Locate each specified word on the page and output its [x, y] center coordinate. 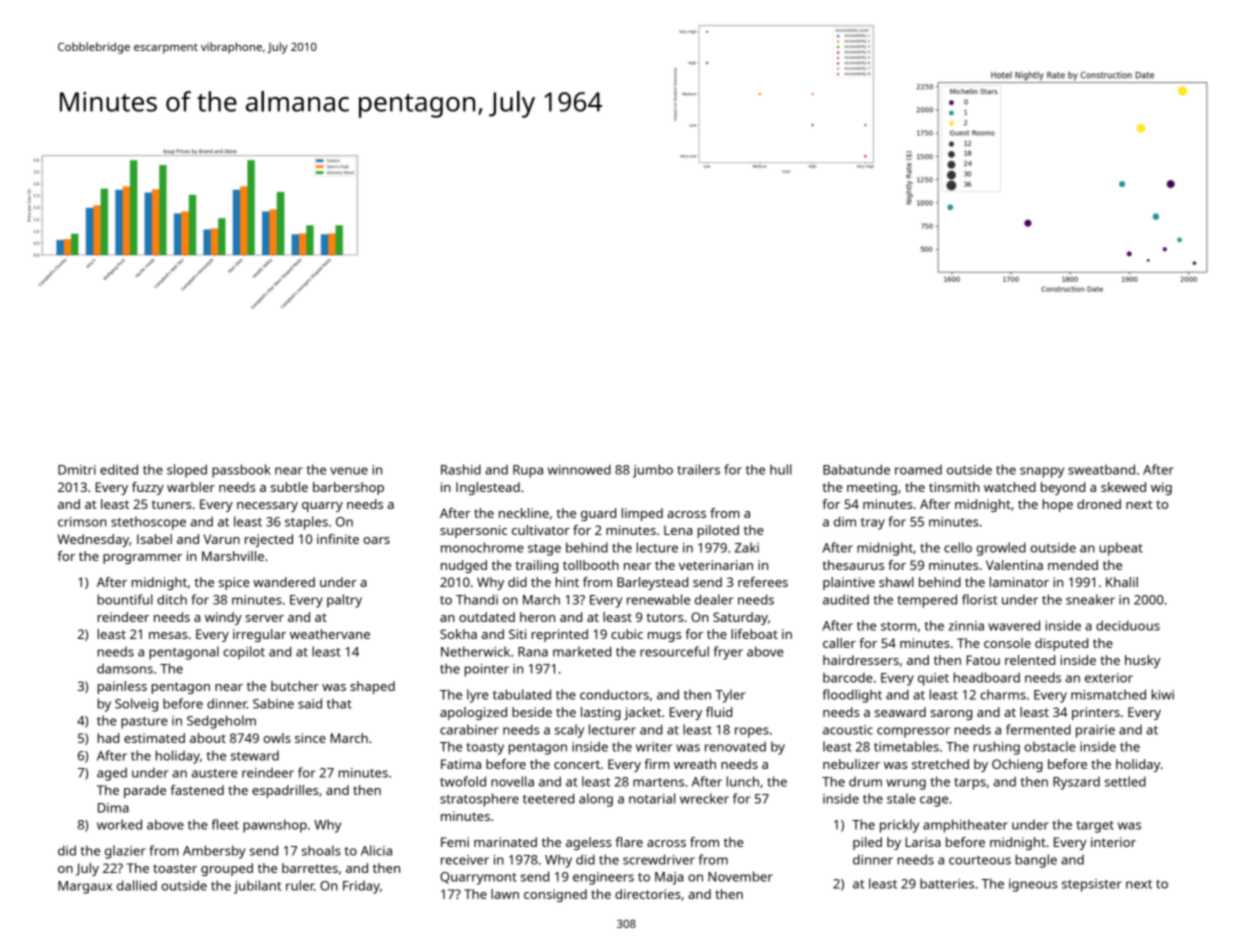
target [1095, 827]
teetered [548, 798]
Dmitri [77, 470]
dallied [137, 885]
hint [567, 582]
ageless [588, 843]
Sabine [273, 703]
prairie [1095, 731]
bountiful [125, 599]
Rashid [461, 469]
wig [1161, 488]
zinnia [966, 626]
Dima [113, 808]
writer [654, 747]
